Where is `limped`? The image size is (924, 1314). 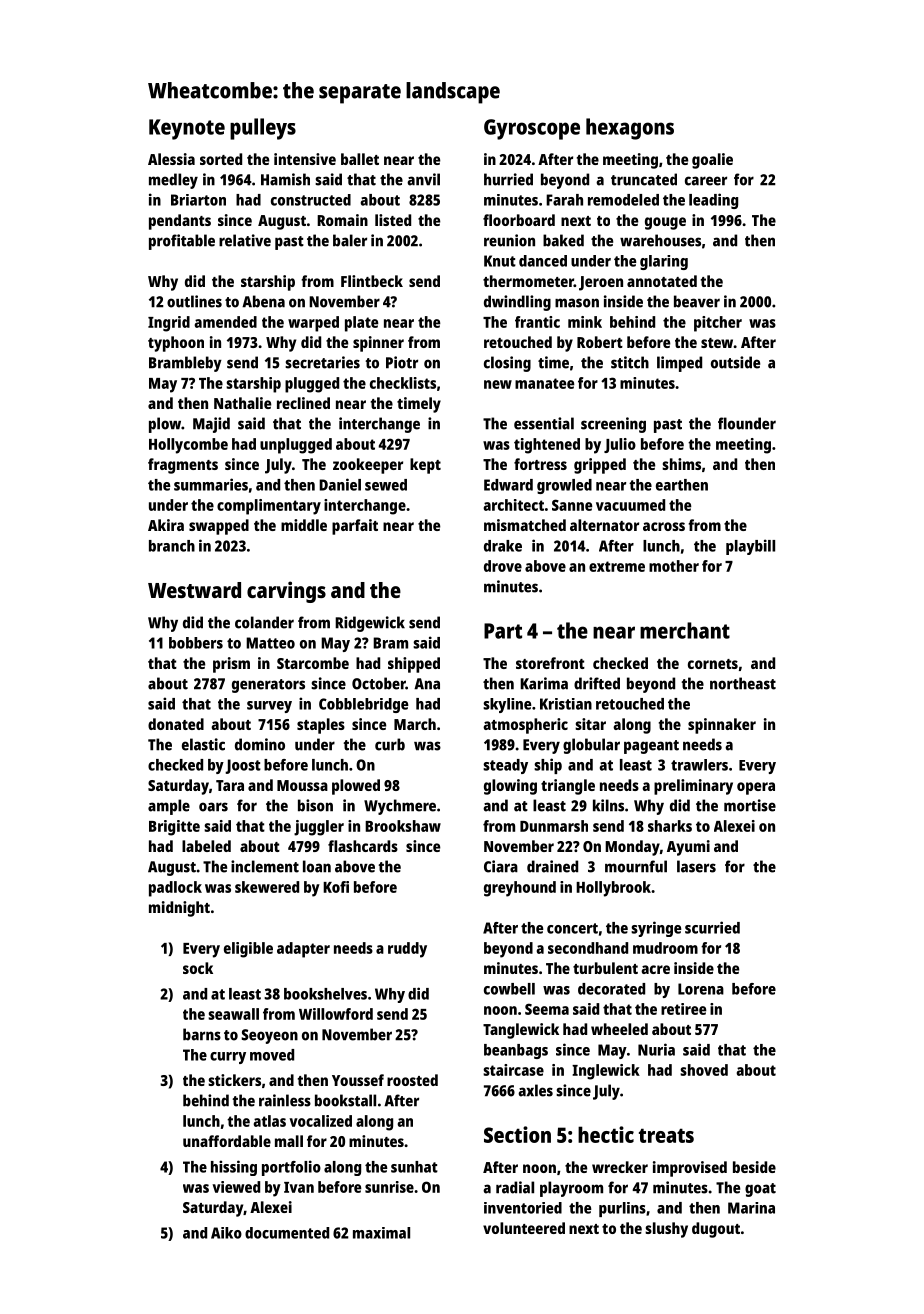
limped is located at coordinates (679, 364).
